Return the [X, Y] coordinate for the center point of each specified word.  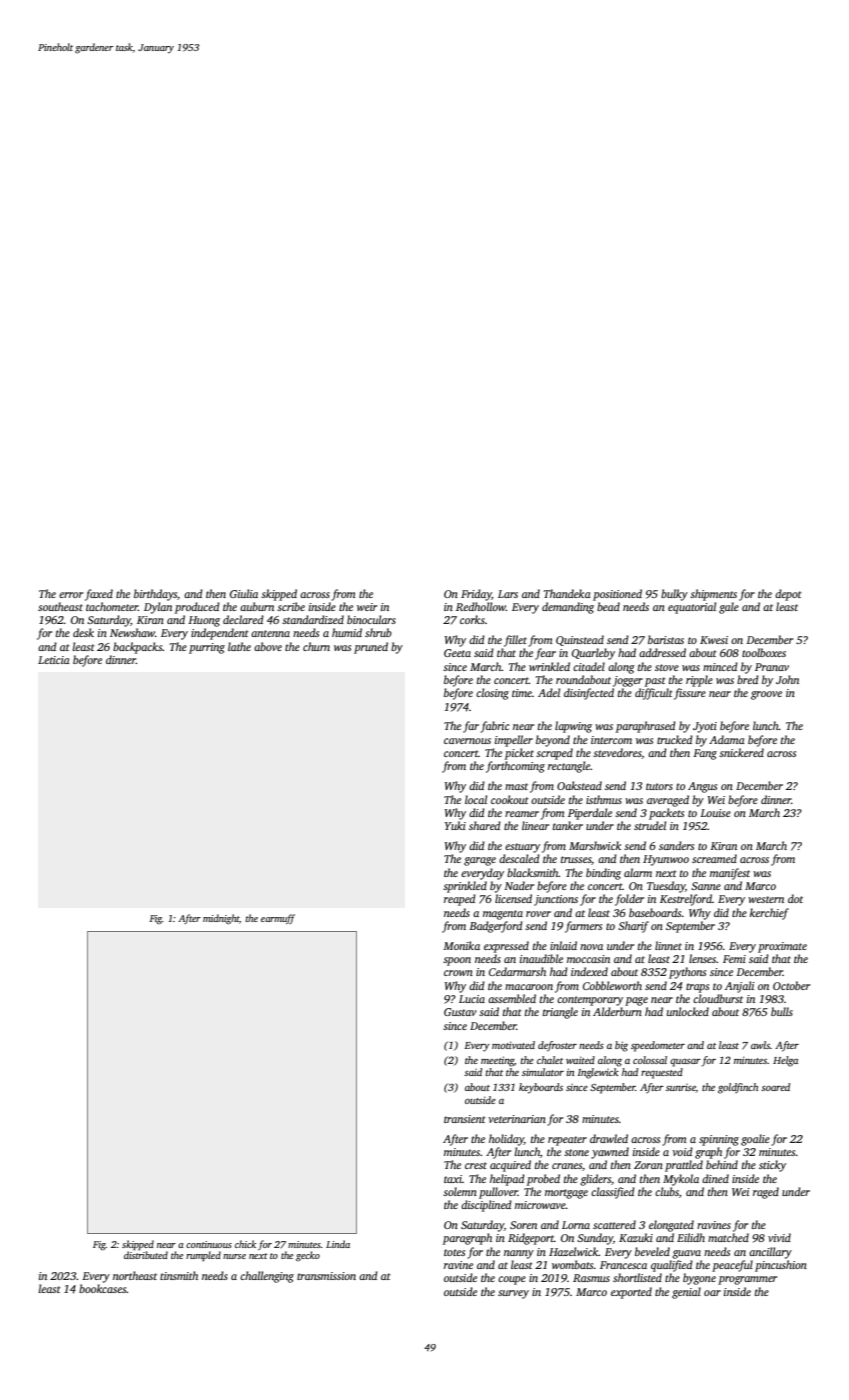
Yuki [455, 825]
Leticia [54, 660]
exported [631, 1293]
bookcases [103, 1288]
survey [513, 1294]
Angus [702, 787]
